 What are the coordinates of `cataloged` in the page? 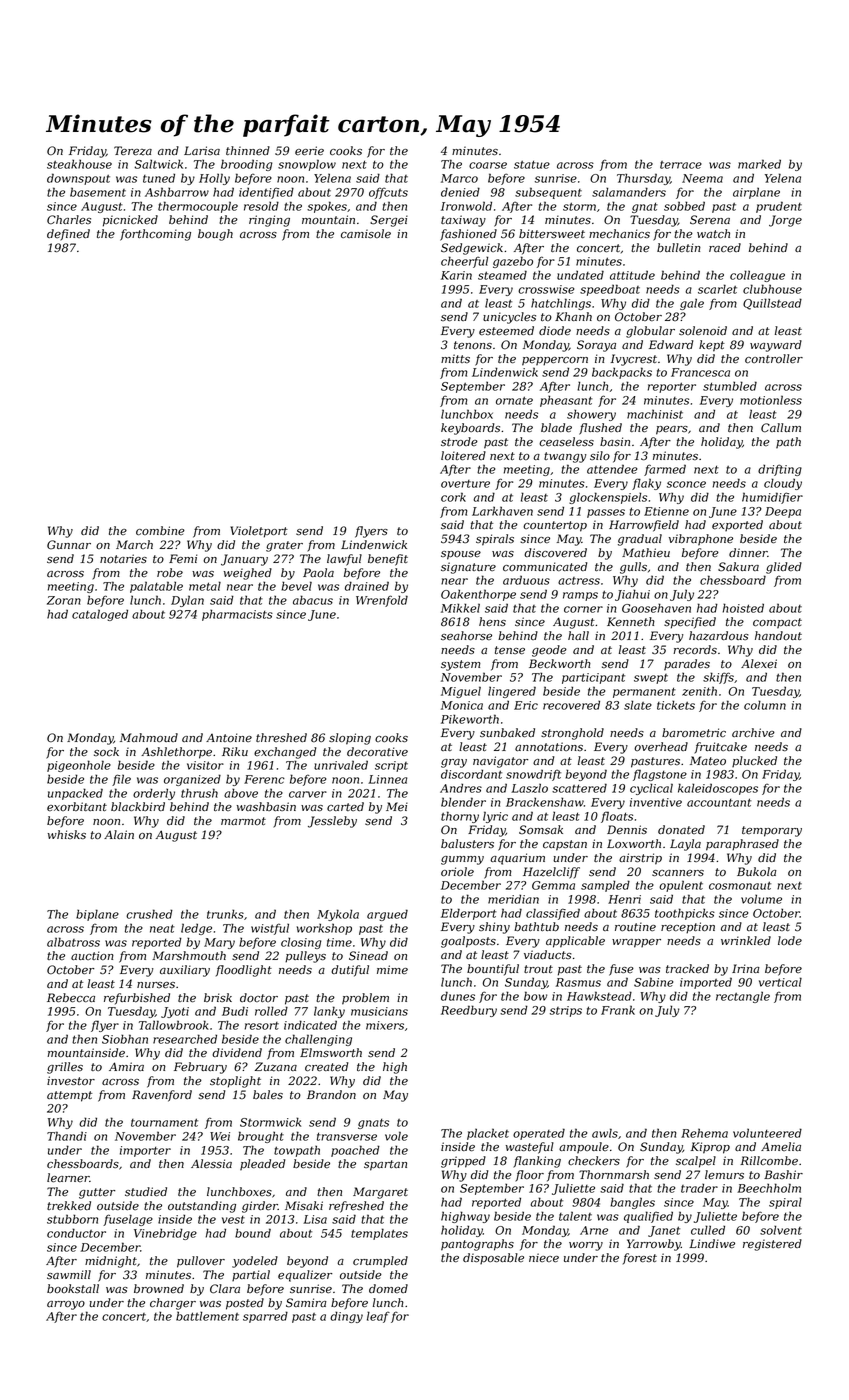 It's located at (100, 615).
